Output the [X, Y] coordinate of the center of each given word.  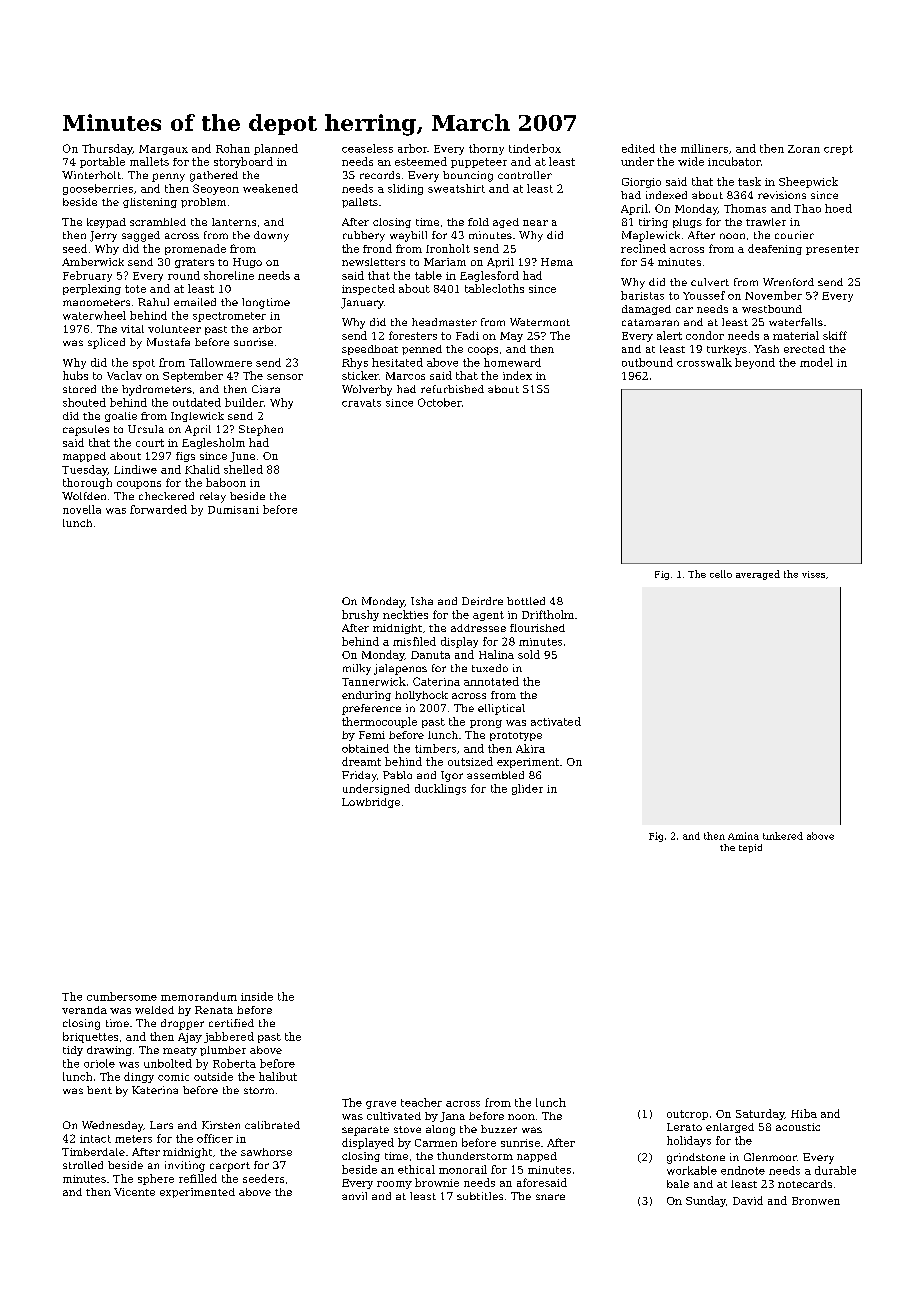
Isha [422, 601]
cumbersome [122, 996]
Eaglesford [489, 276]
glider [527, 789]
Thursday [107, 149]
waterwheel [94, 315]
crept [838, 150]
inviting [185, 1166]
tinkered [783, 836]
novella [82, 509]
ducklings [440, 789]
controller [525, 175]
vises [813, 574]
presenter [832, 250]
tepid [750, 848]
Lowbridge [371, 803]
